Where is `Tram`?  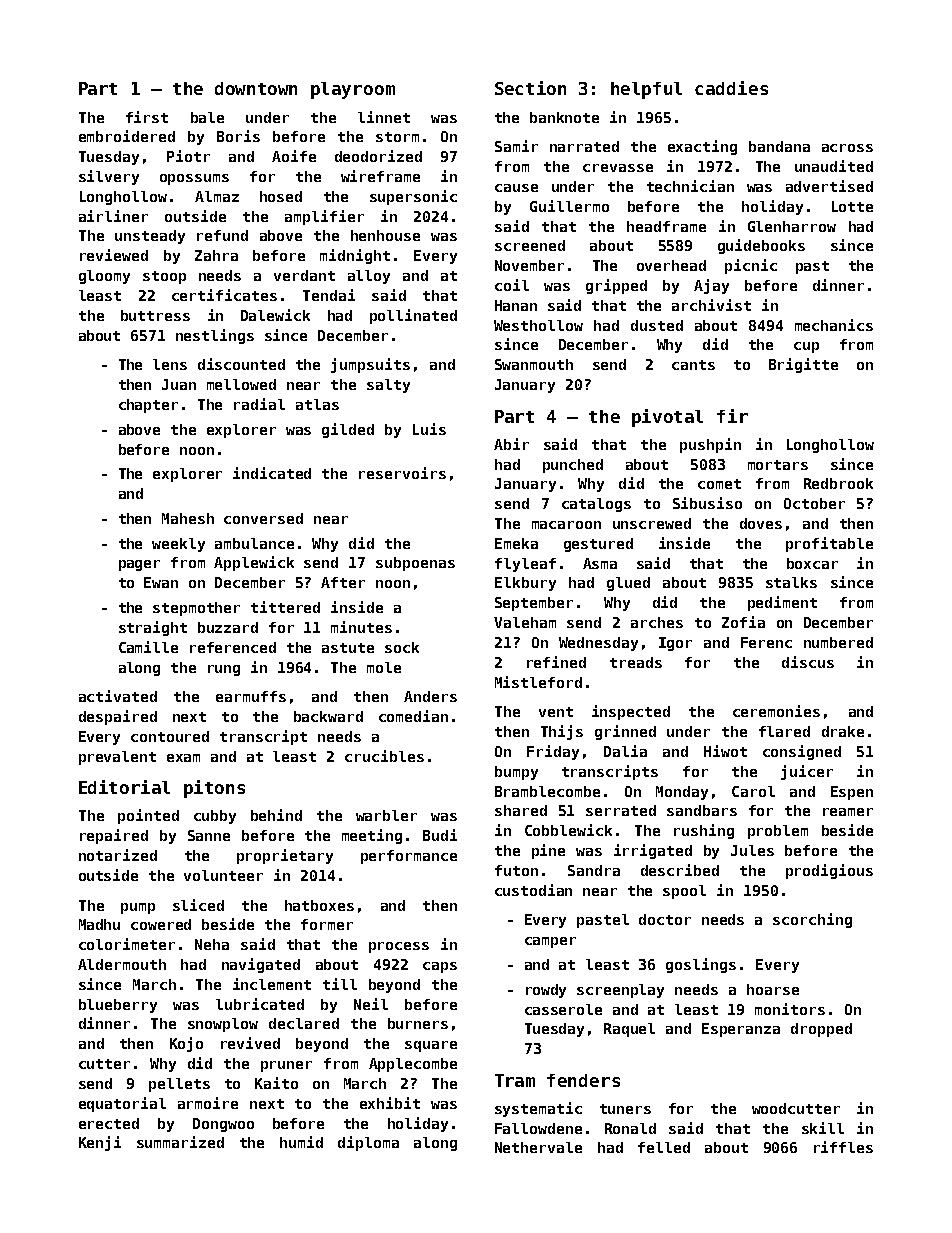
Tram is located at coordinates (515, 1080).
